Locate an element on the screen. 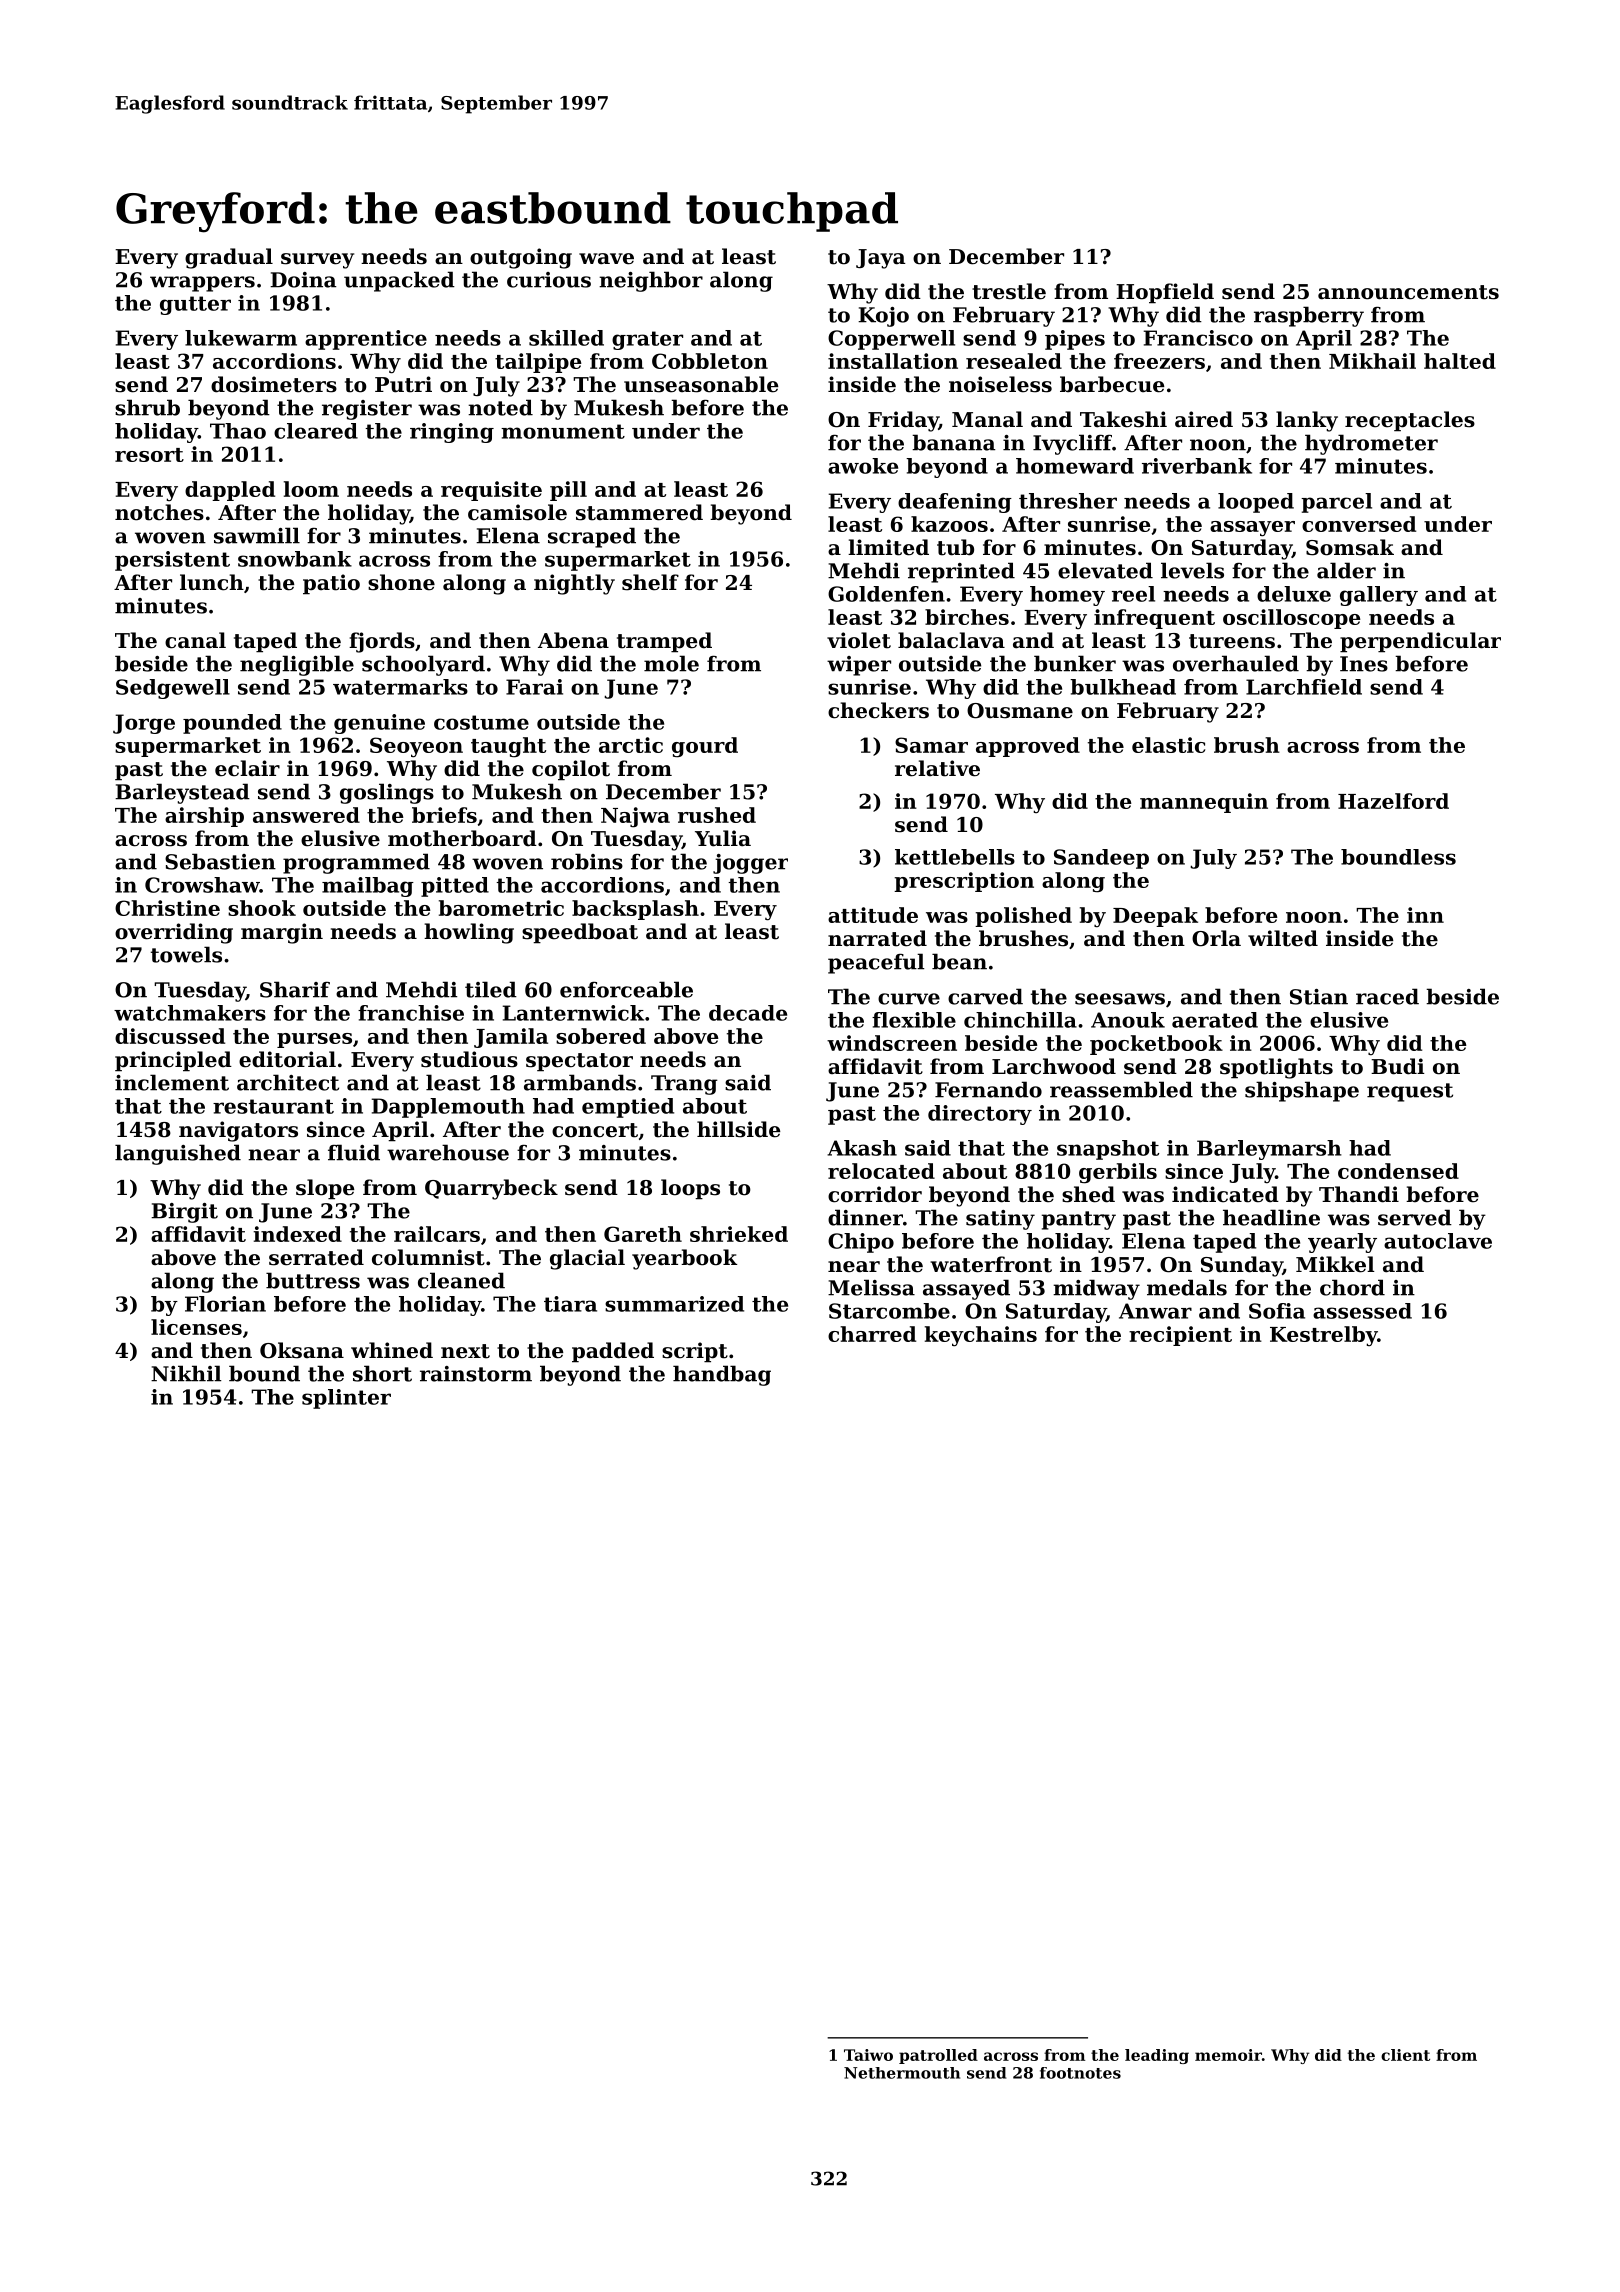 The height and width of the screenshot is (2292, 1620). wrappers is located at coordinates (202, 284).
